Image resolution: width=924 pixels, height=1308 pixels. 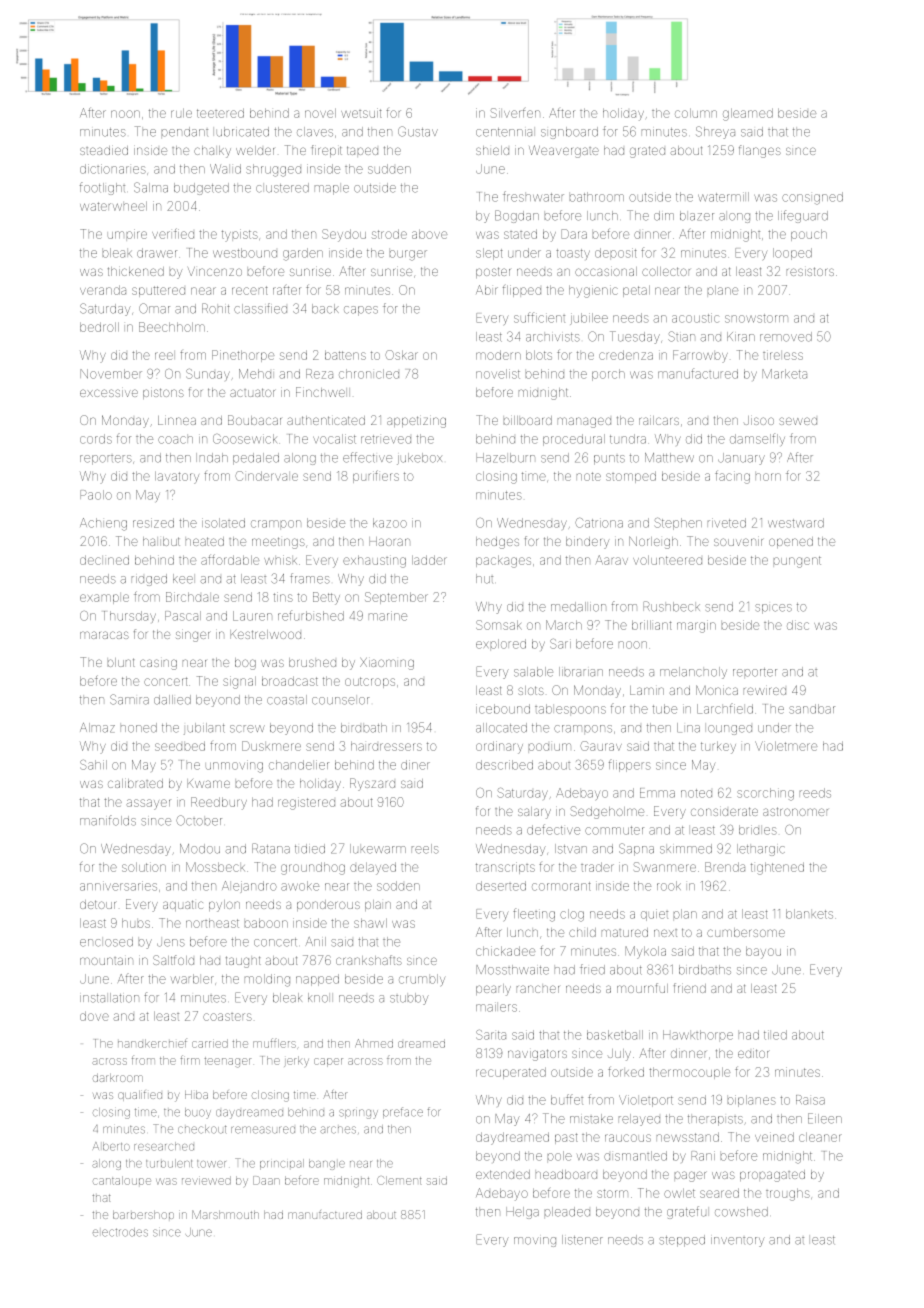 I want to click on manifolds, so click(x=108, y=820).
